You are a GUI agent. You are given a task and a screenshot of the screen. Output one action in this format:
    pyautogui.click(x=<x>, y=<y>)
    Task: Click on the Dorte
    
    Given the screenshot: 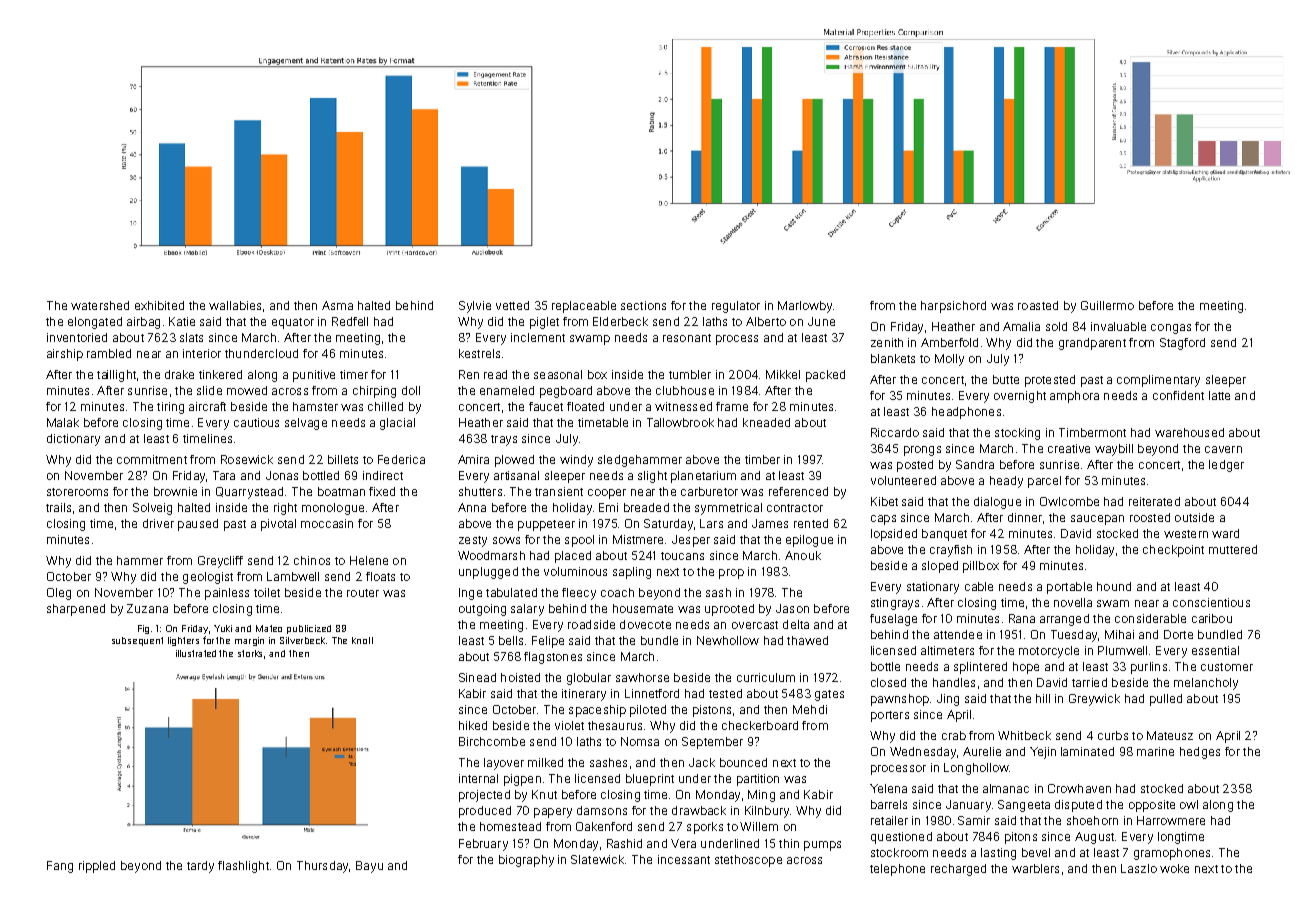 What is the action you would take?
    pyautogui.click(x=1178, y=634)
